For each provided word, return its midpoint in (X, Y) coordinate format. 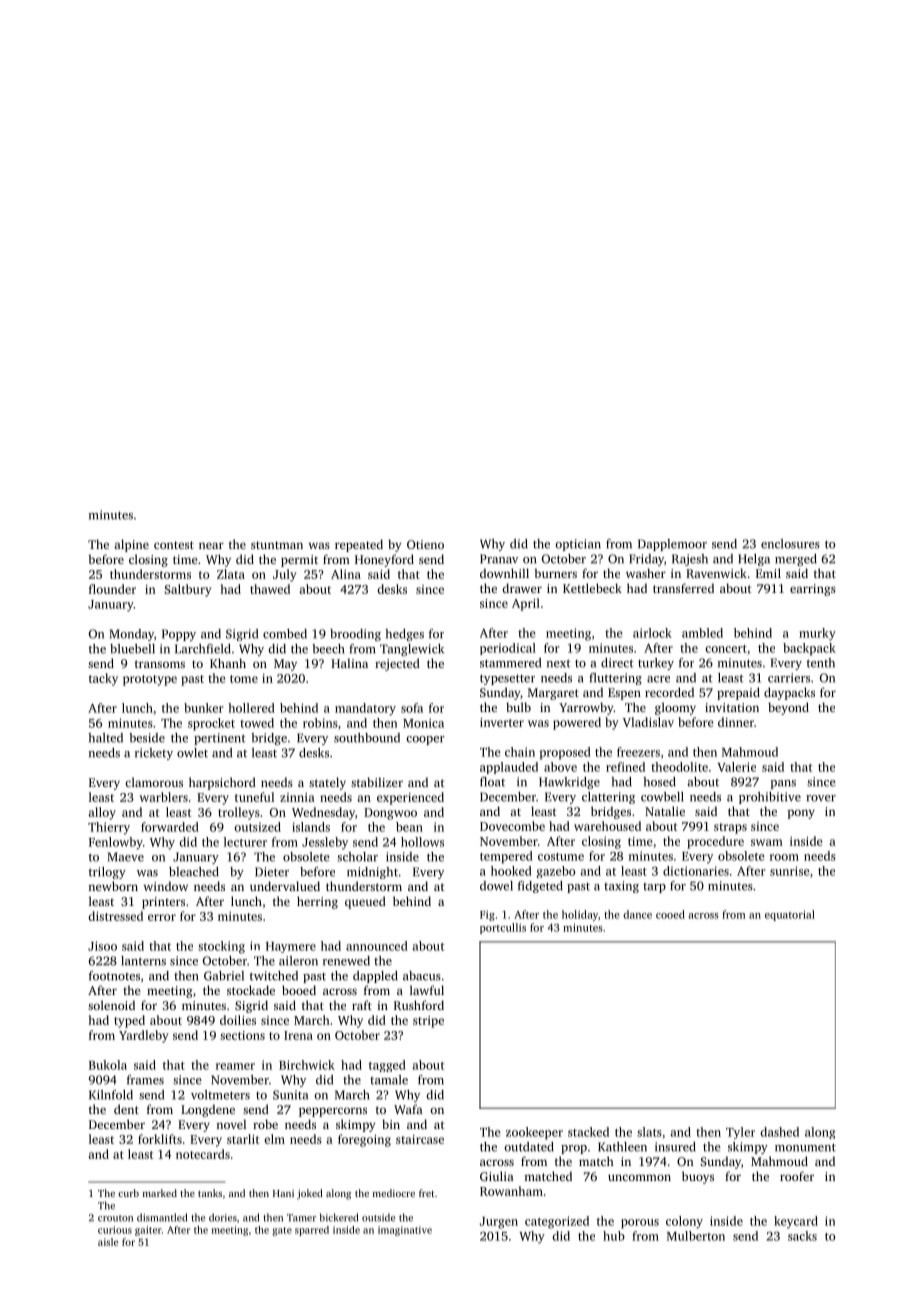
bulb (518, 707)
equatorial (790, 915)
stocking (221, 947)
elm (274, 1139)
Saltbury (188, 590)
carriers (789, 678)
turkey (656, 664)
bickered (339, 1217)
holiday (580, 915)
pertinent (220, 739)
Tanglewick (412, 650)
